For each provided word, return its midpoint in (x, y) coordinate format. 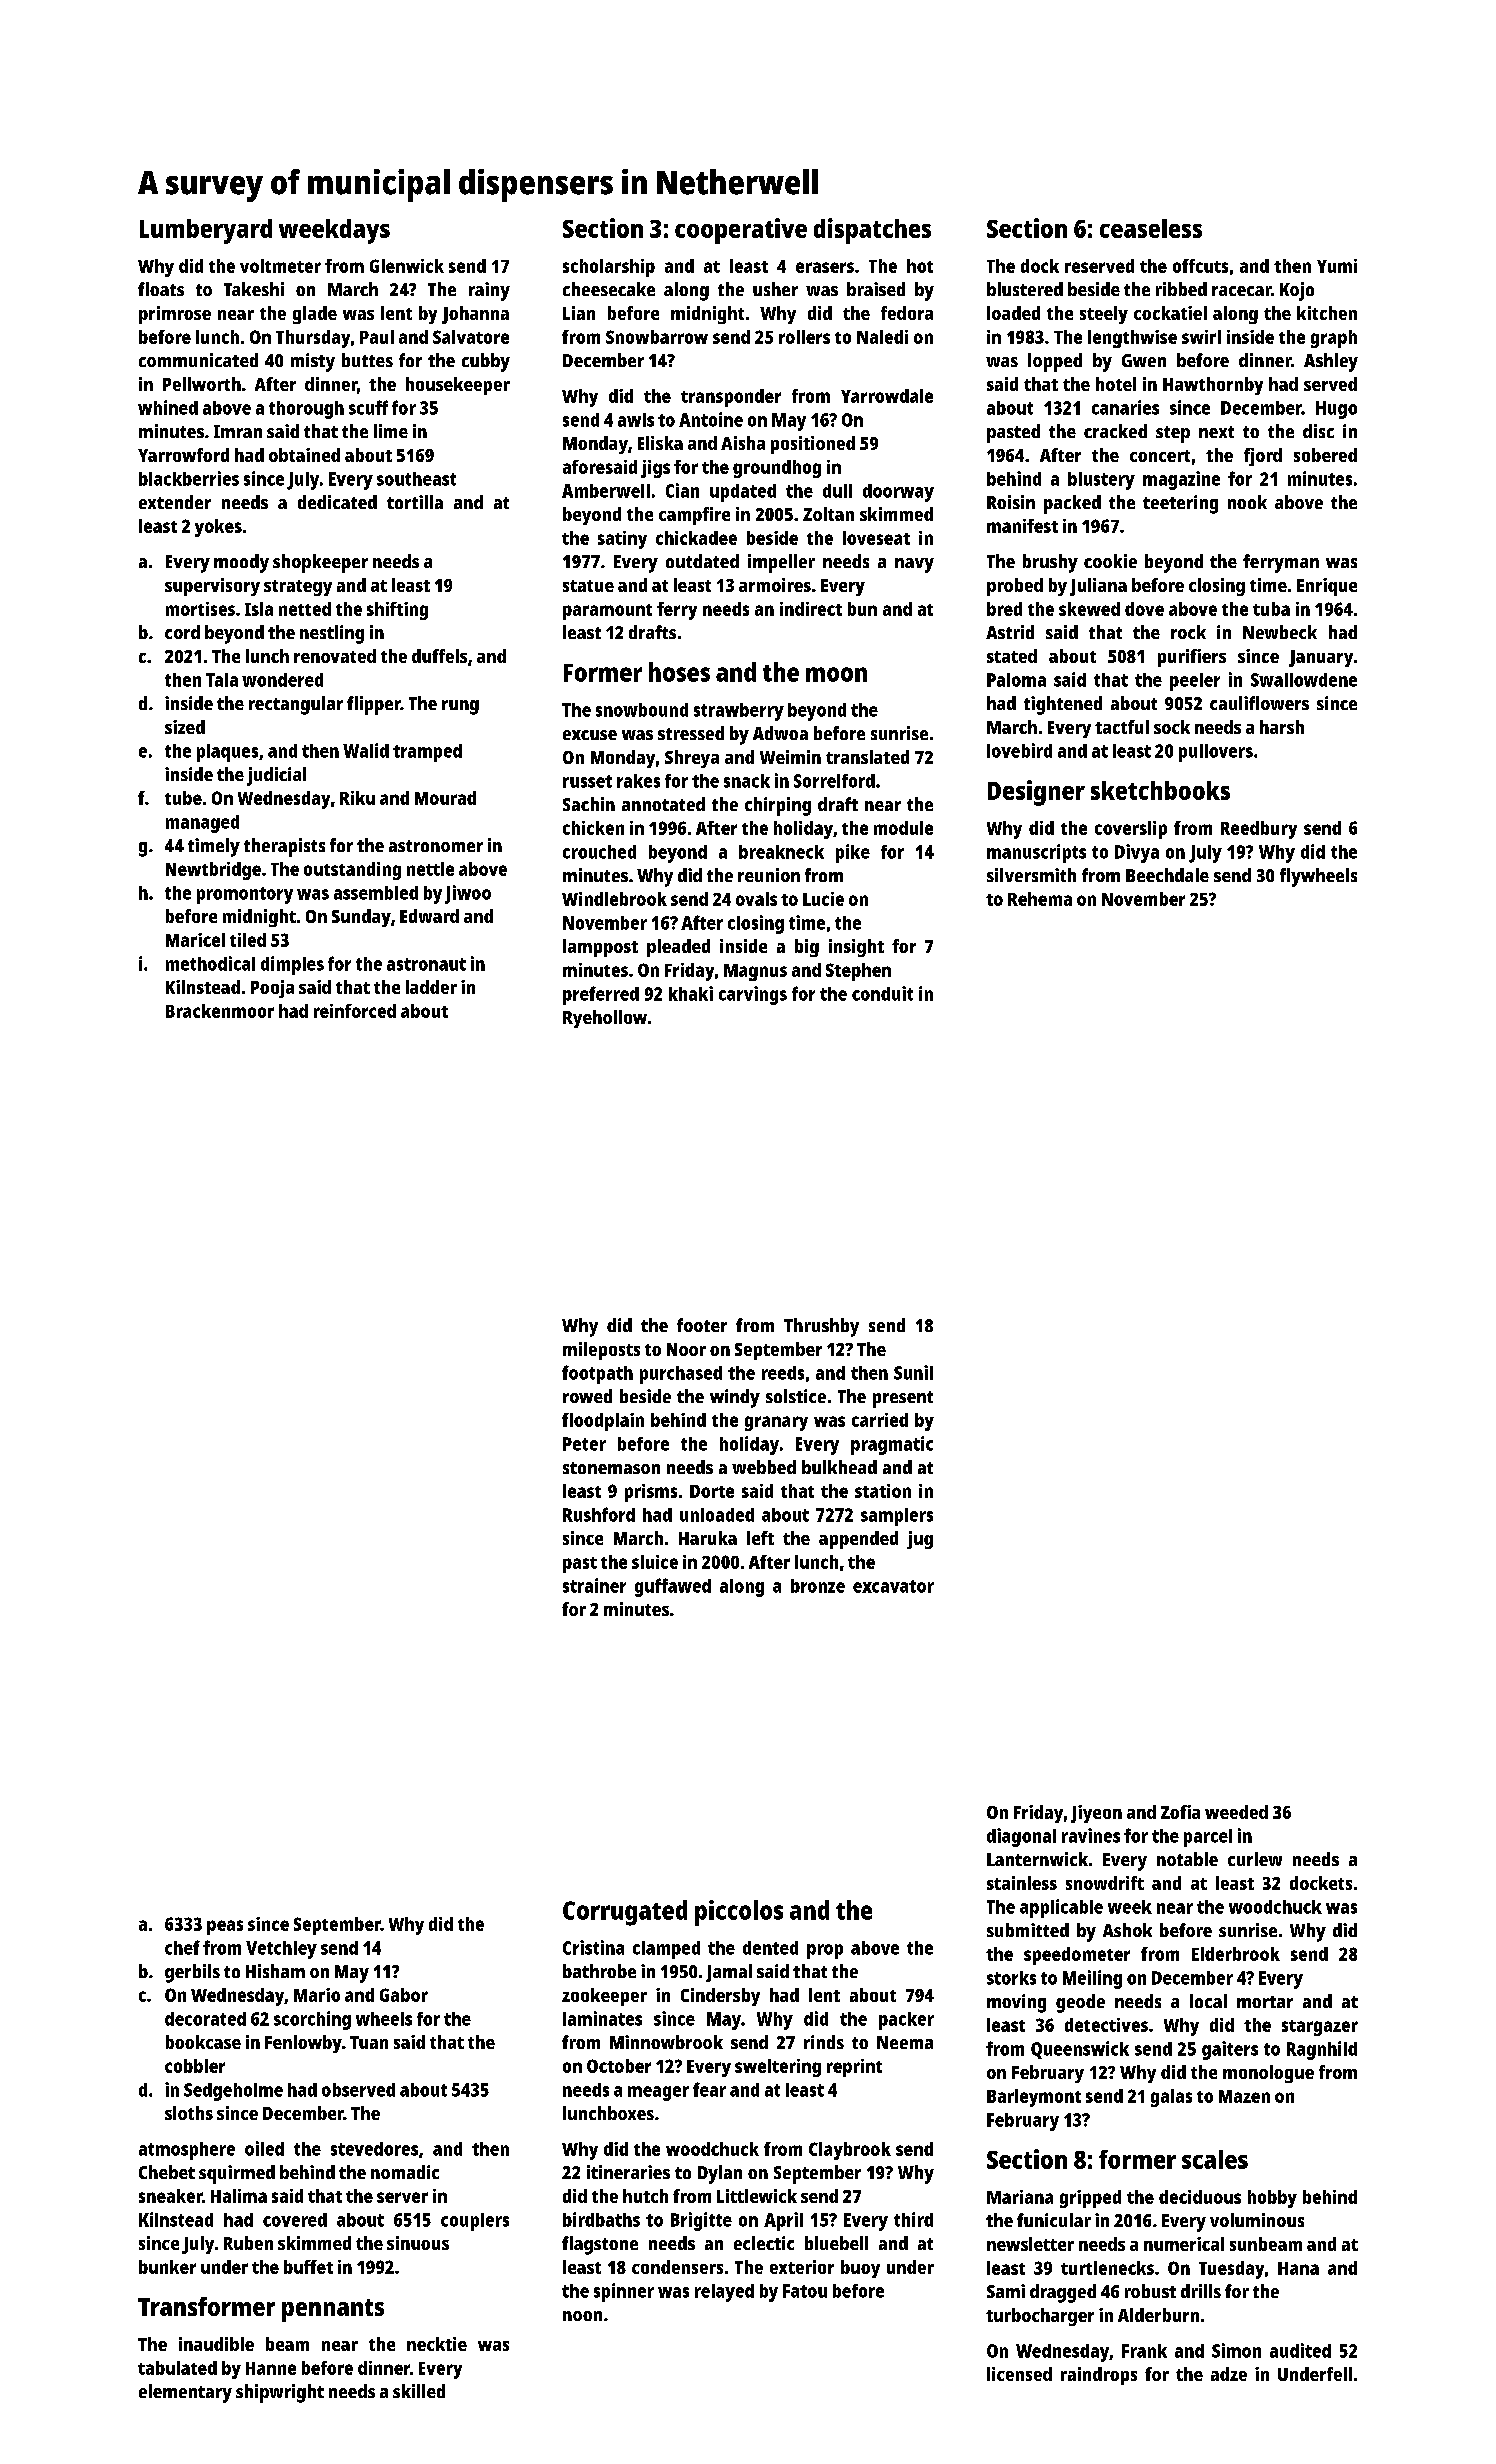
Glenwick (407, 266)
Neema (905, 2042)
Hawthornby (1213, 386)
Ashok (1127, 1930)
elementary (185, 2393)
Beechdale (1167, 875)
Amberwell (606, 491)
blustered (1025, 289)
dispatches (872, 231)
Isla (259, 609)
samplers (897, 1517)
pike (853, 853)
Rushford (599, 1514)
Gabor (404, 1995)
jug (920, 1540)
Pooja (272, 989)
